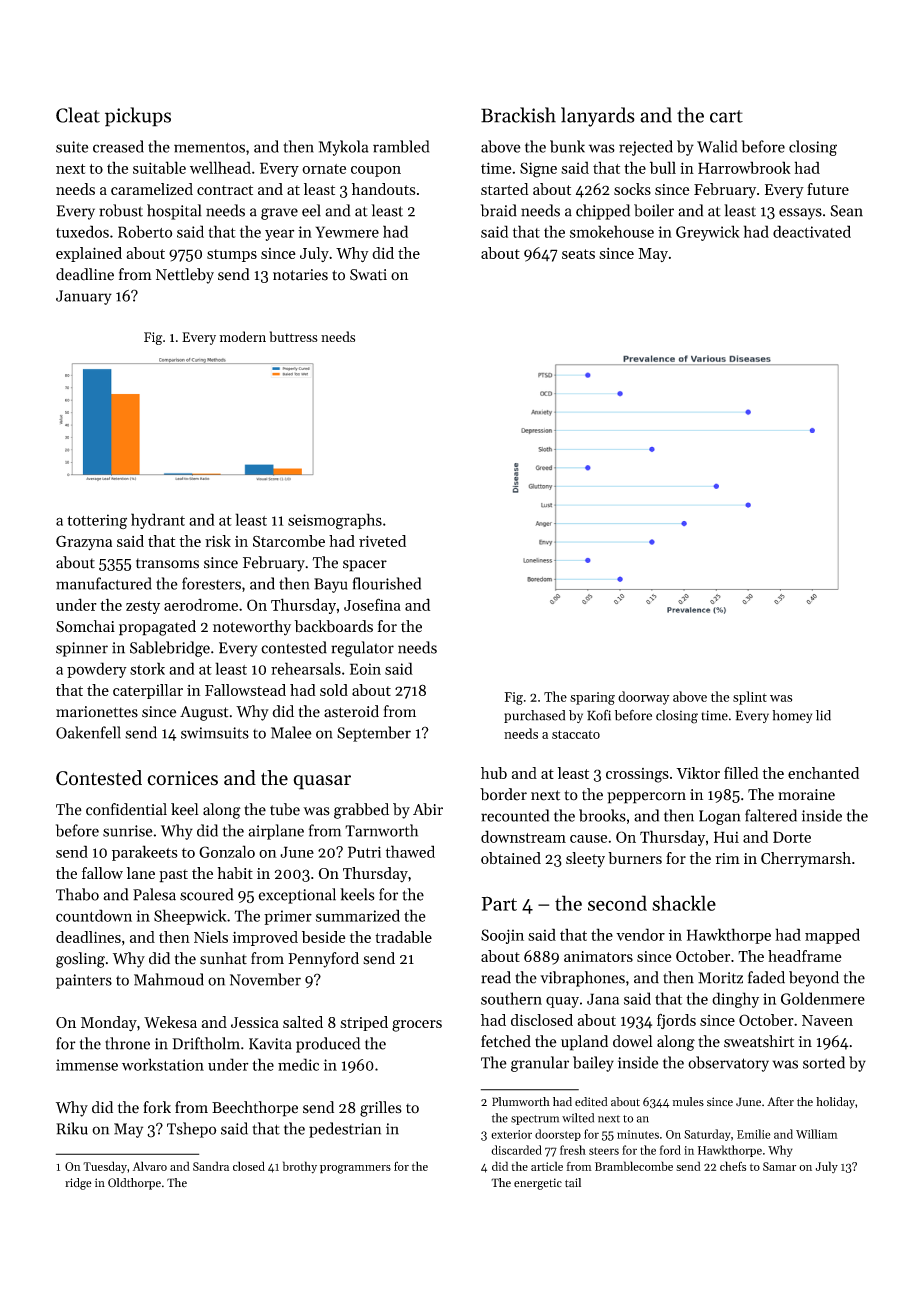 This document has height=1308, width=924. What do you see at coordinates (744, 167) in the document?
I see `Harrowbrook` at bounding box center [744, 167].
